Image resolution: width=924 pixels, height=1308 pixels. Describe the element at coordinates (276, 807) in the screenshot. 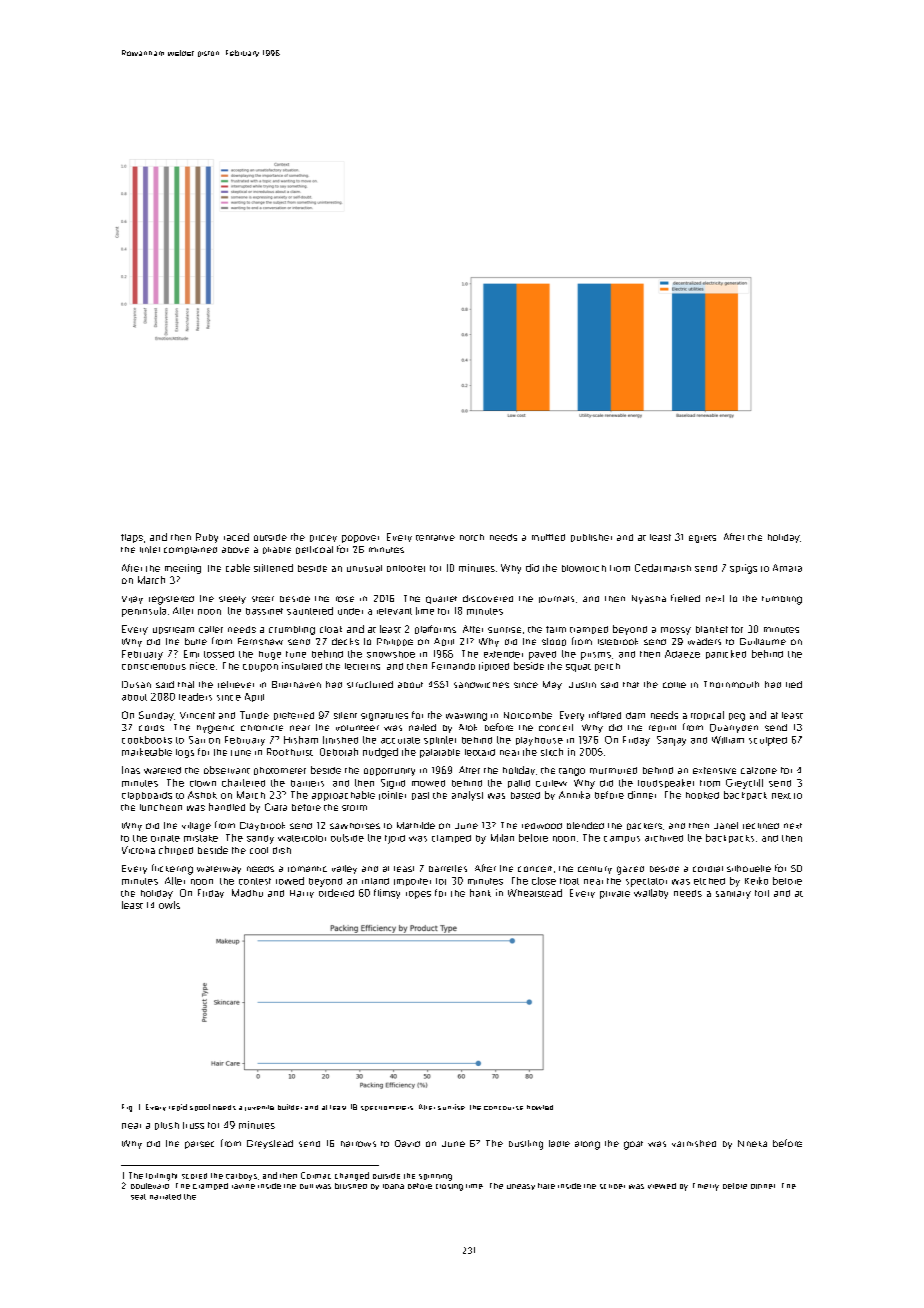

I see `Ciara` at that location.
